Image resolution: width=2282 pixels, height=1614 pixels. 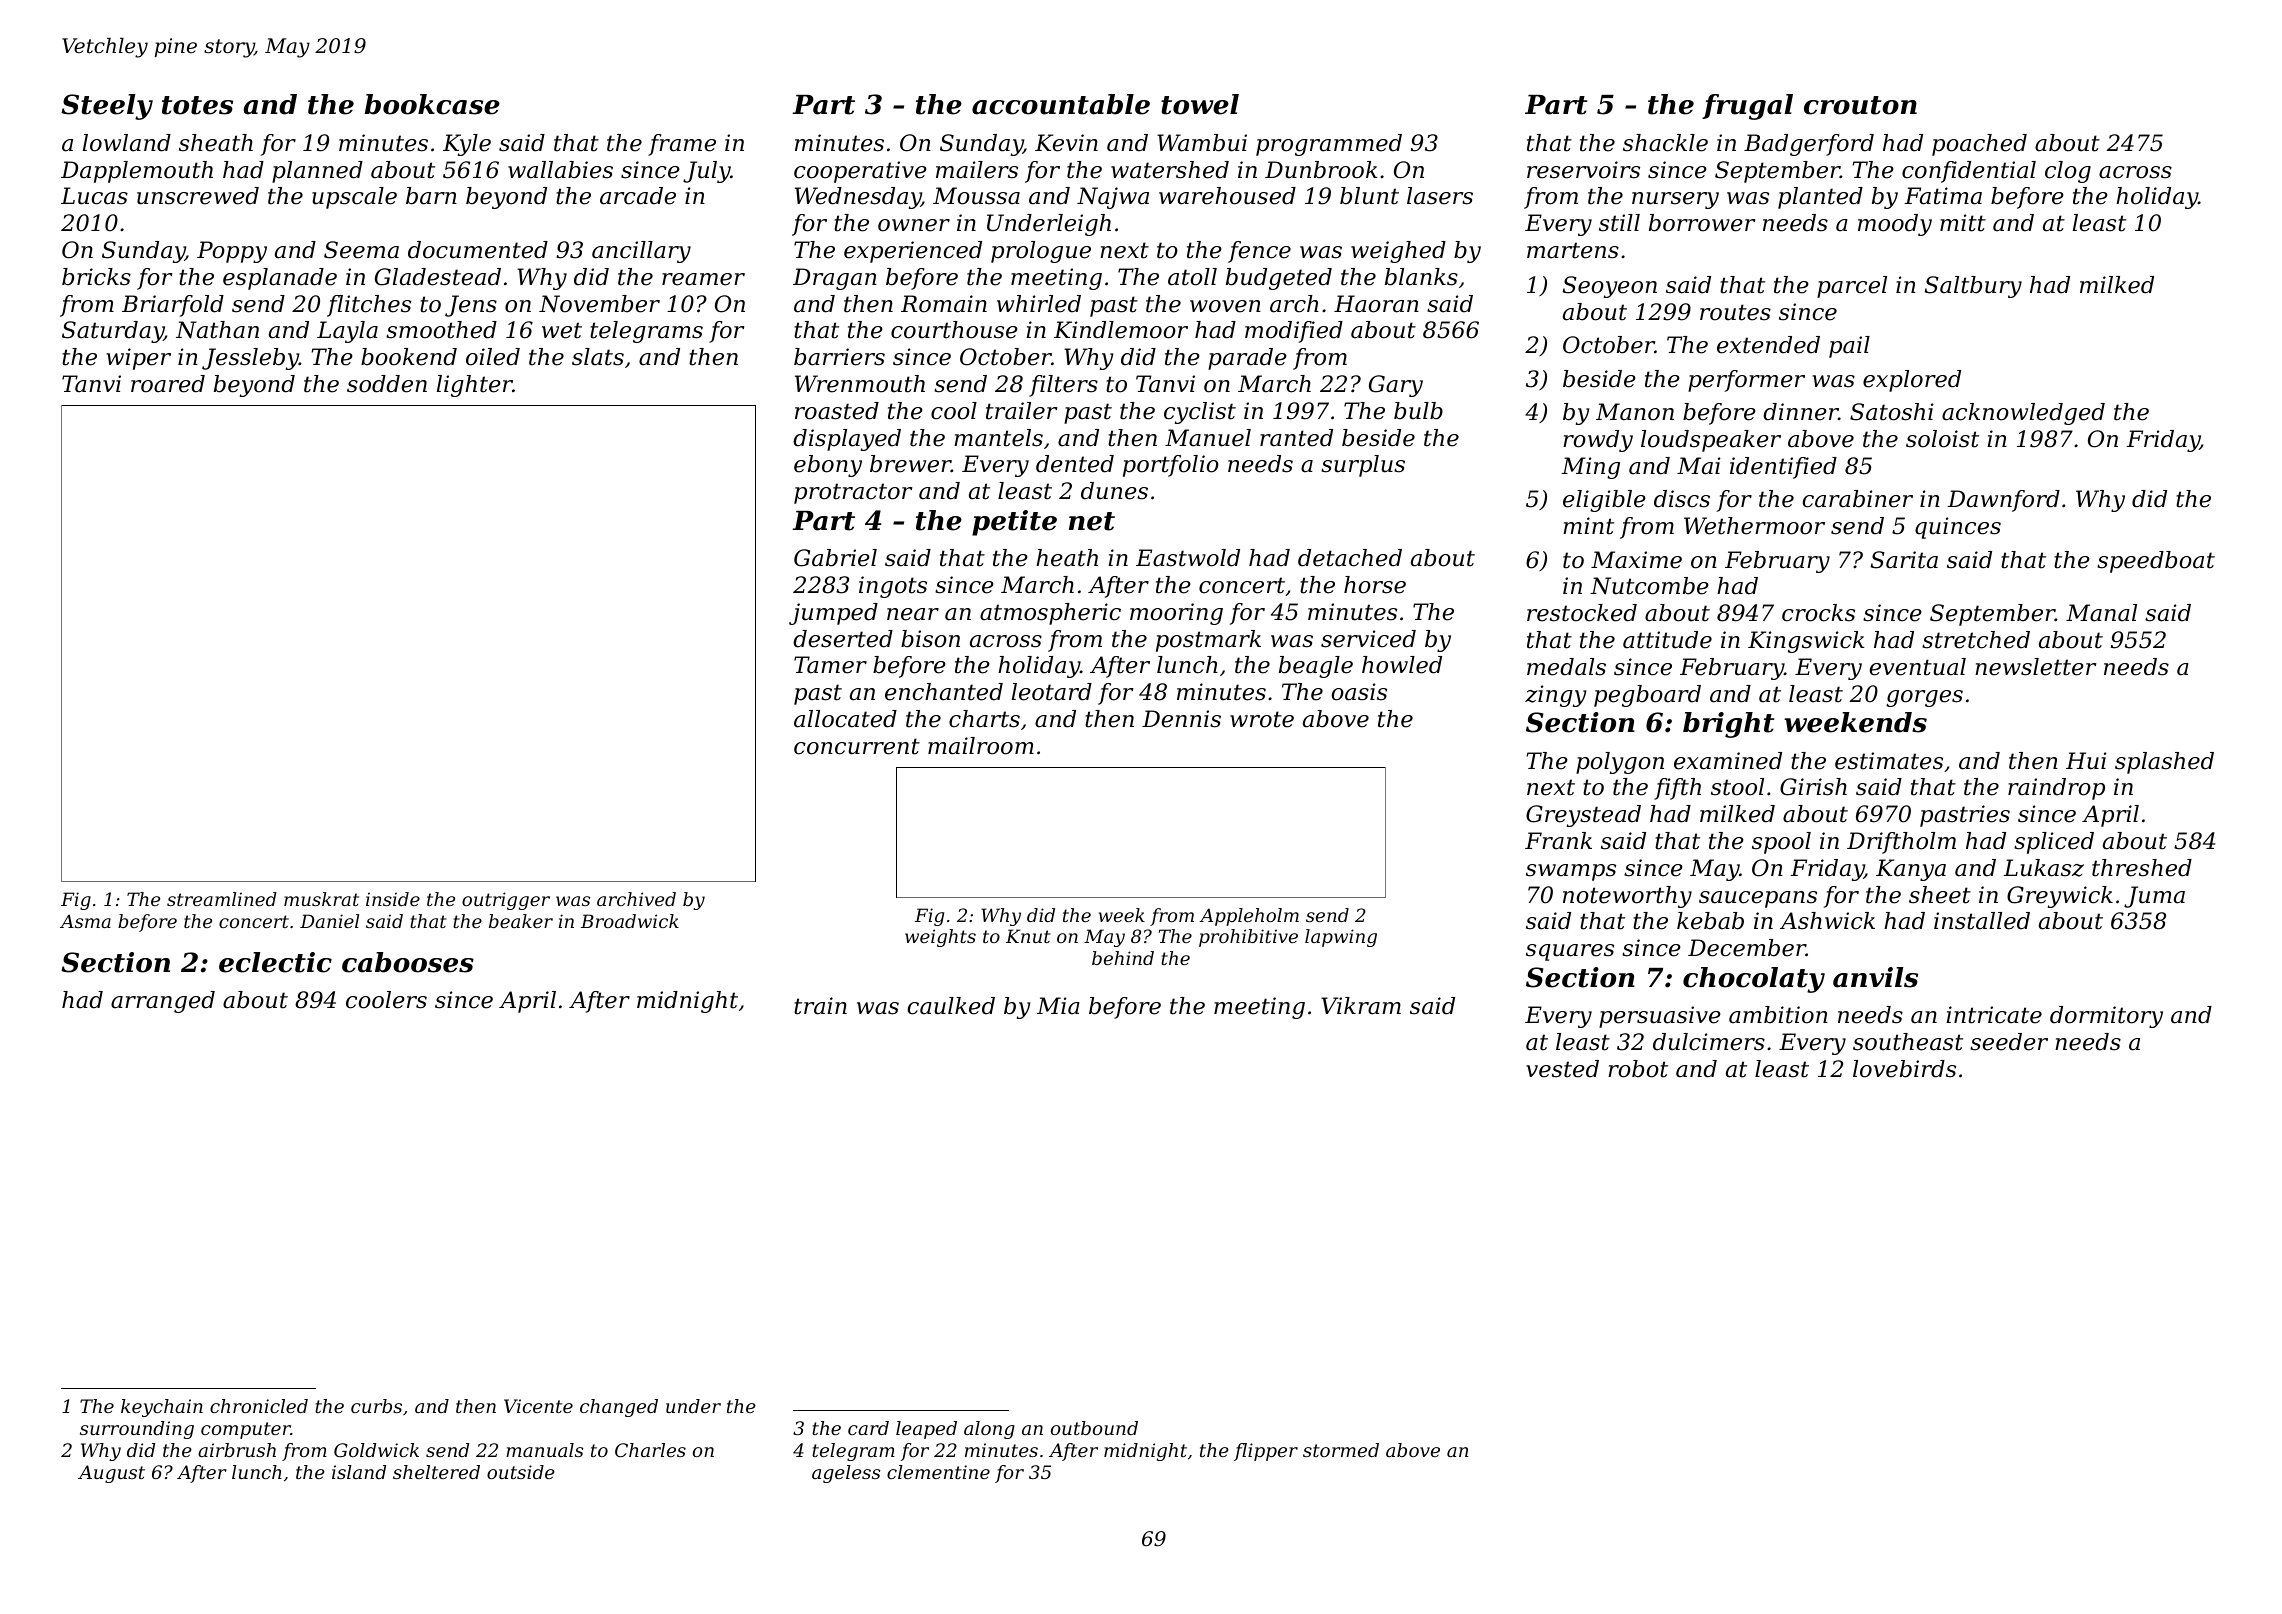 What do you see at coordinates (1061, 104) in the screenshot?
I see `accountable` at bounding box center [1061, 104].
